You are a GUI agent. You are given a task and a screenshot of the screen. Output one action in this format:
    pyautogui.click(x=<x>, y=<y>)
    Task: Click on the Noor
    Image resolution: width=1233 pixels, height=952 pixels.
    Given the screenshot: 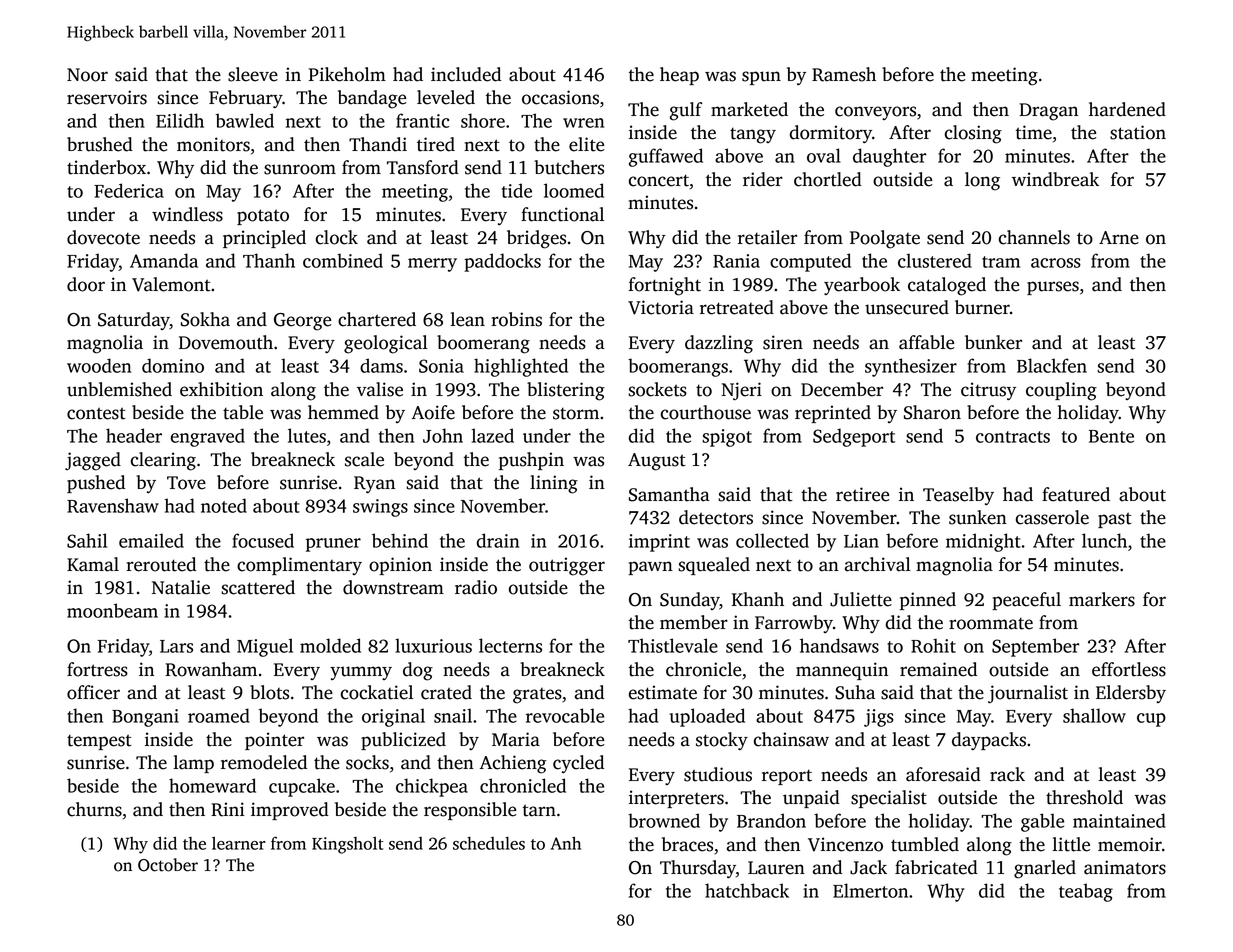 What is the action you would take?
    pyautogui.click(x=87, y=75)
